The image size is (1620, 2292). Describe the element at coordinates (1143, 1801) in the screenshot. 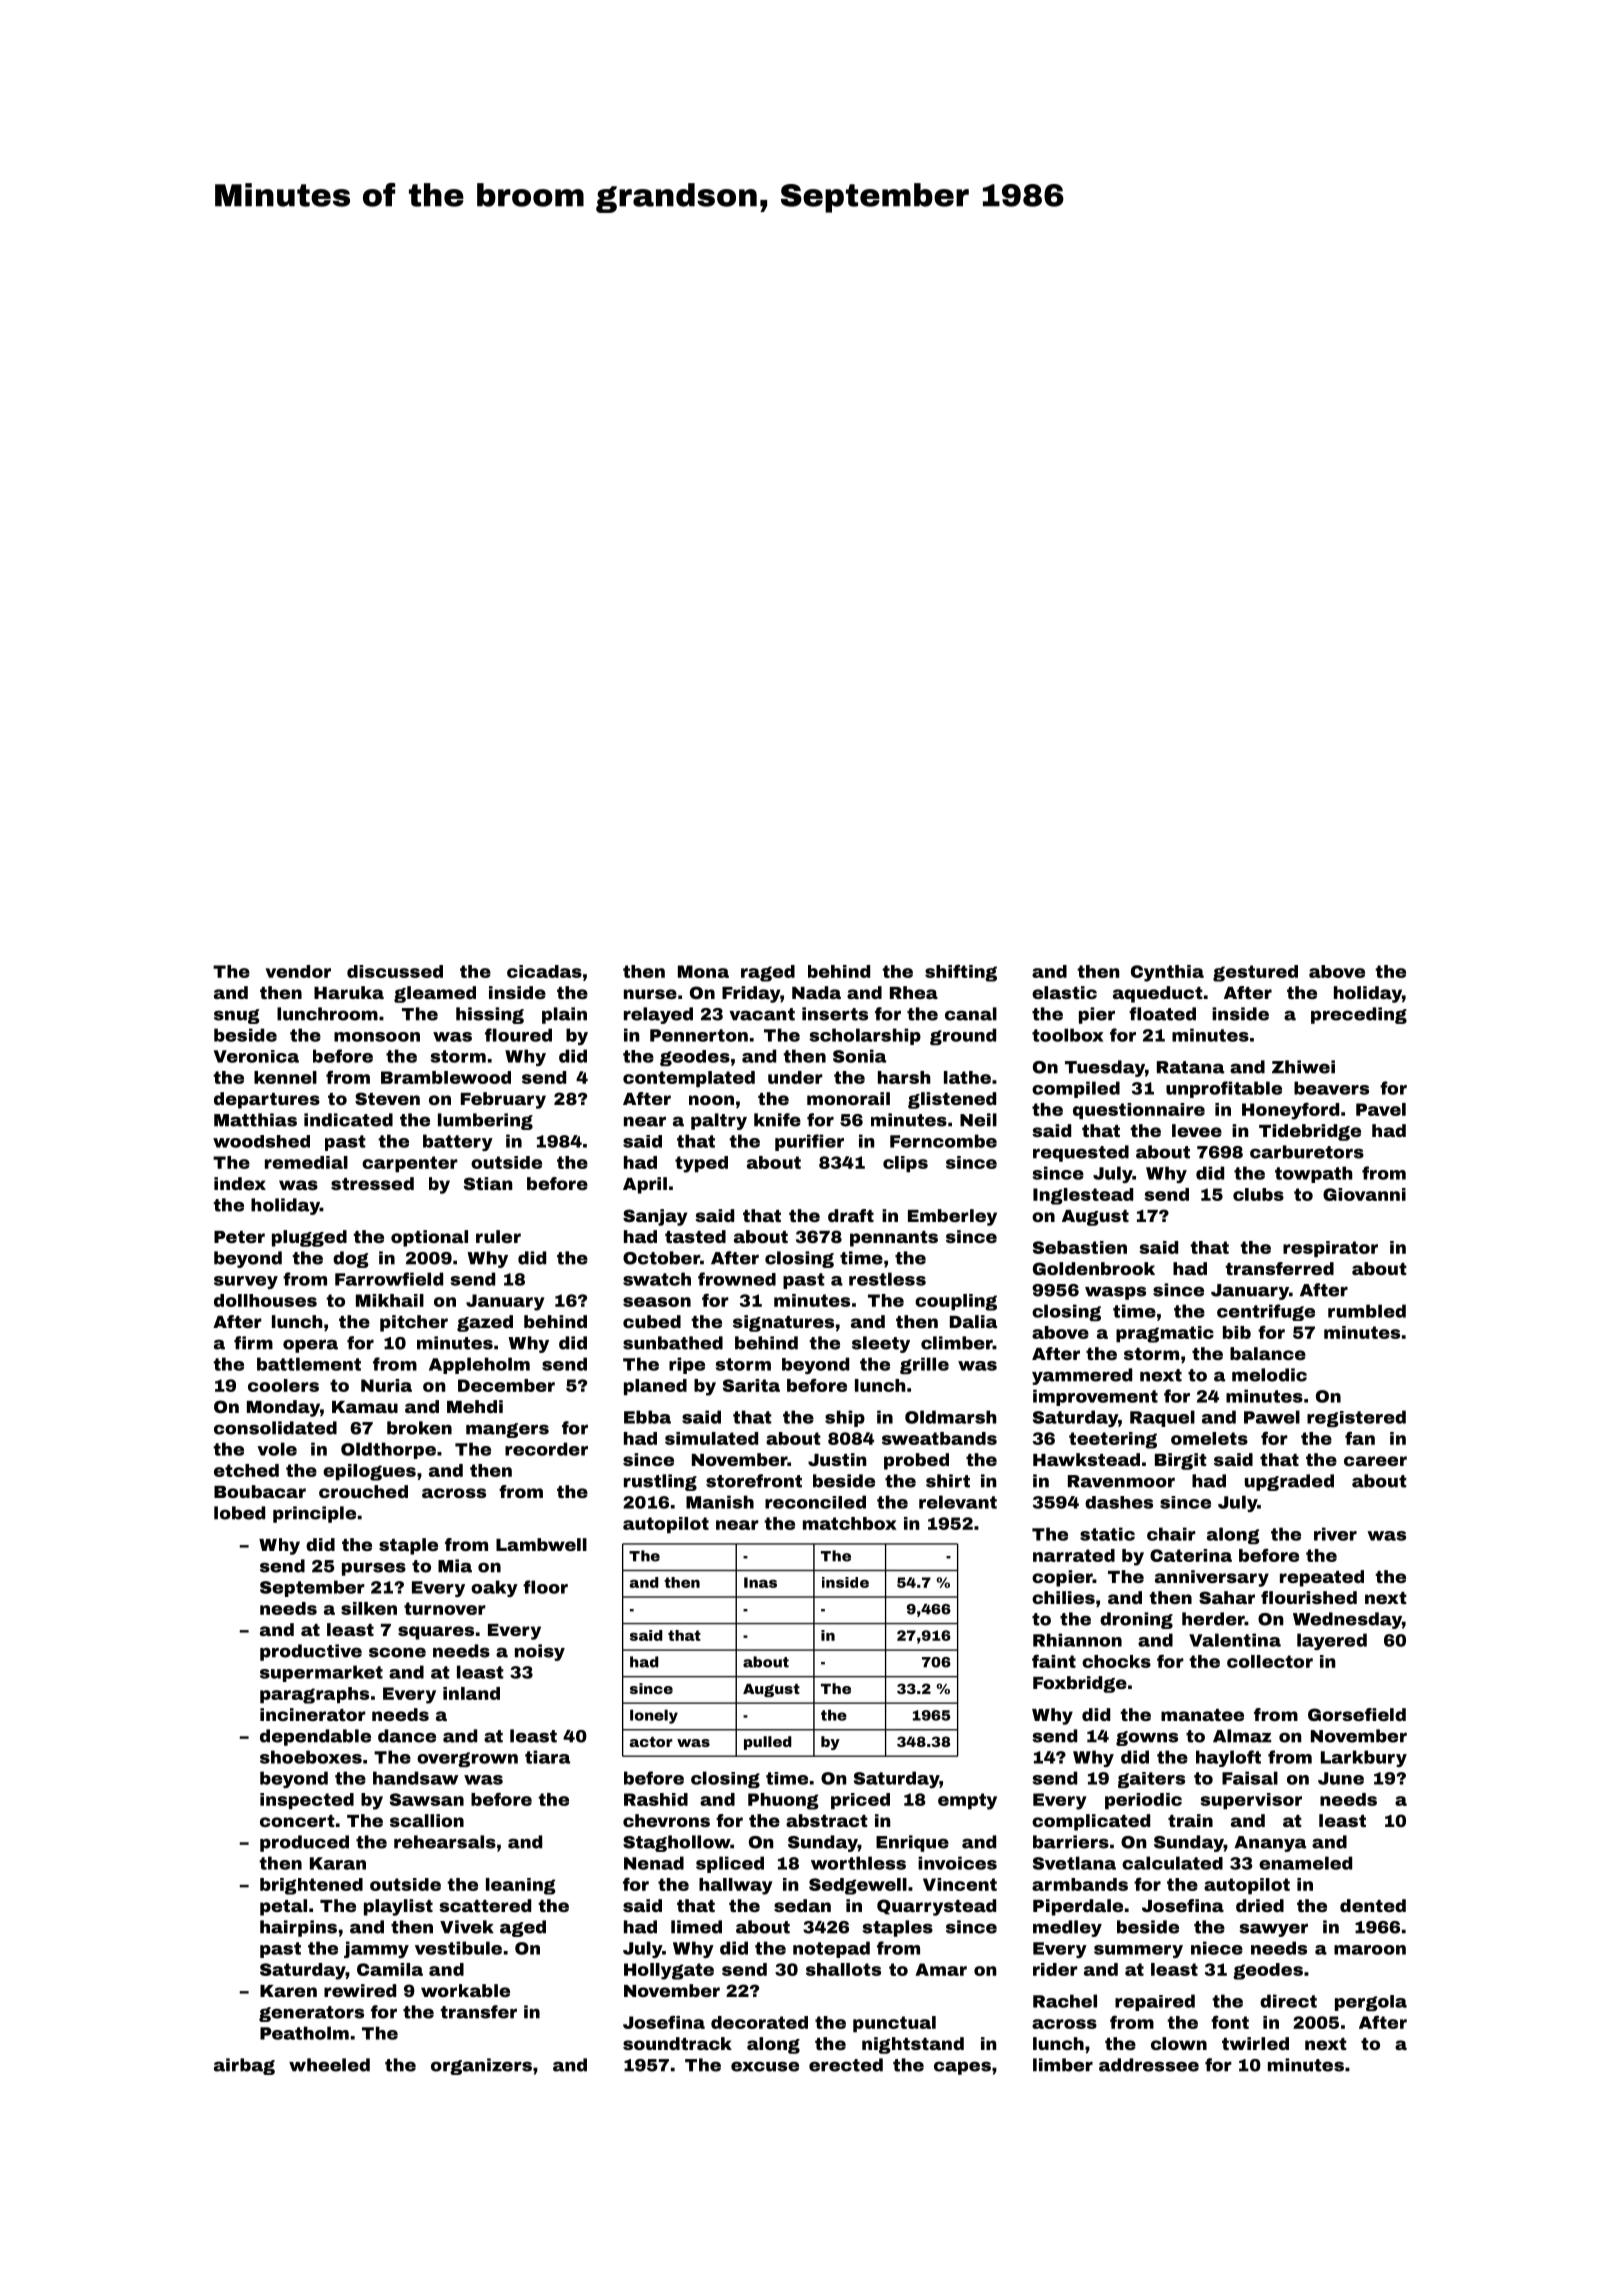

I see `periodic` at that location.
